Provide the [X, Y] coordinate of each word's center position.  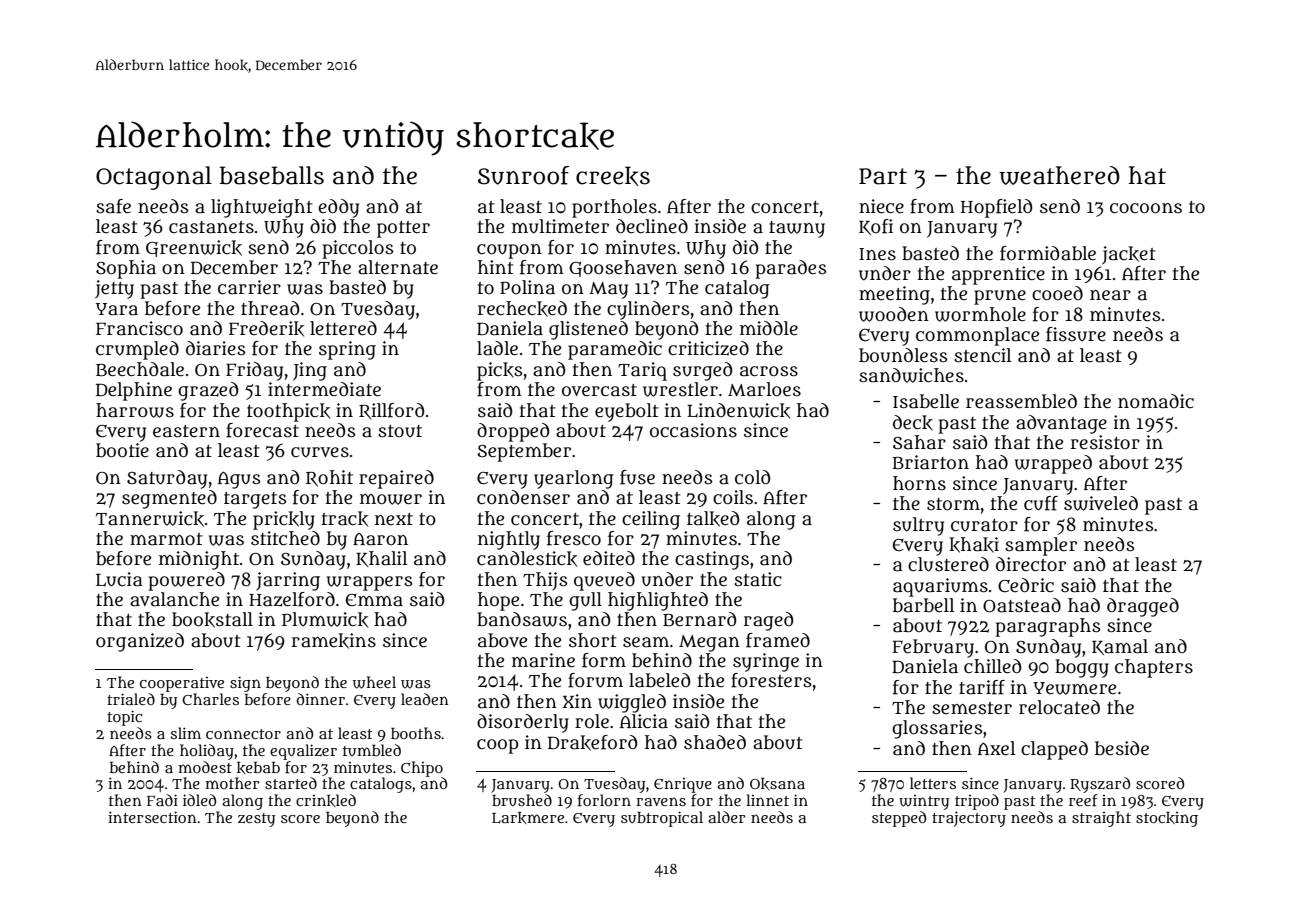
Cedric [1026, 585]
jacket [1129, 255]
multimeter [560, 226]
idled [199, 800]
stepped [899, 819]
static [758, 579]
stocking [1167, 819]
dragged [1143, 607]
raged [769, 621]
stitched [285, 538]
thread [270, 308]
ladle [497, 348]
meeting [894, 295]
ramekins [334, 641]
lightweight [262, 208]
